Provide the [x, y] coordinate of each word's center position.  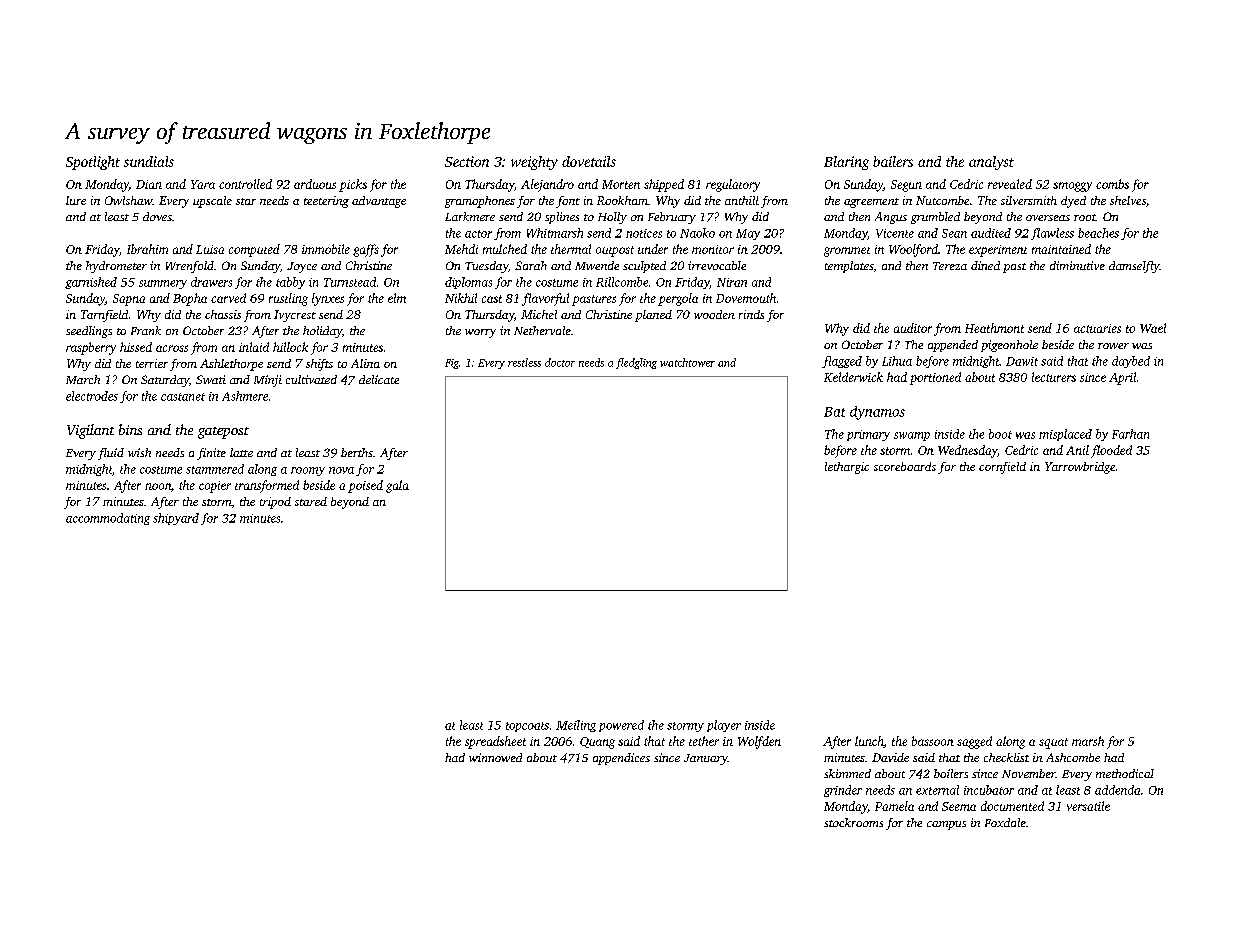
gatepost [223, 433]
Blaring [846, 163]
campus [946, 825]
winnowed [495, 757]
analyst [991, 163]
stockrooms [853, 822]
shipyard [176, 519]
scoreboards [905, 466]
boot [1000, 434]
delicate [379, 379]
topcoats [527, 727]
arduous [315, 184]
